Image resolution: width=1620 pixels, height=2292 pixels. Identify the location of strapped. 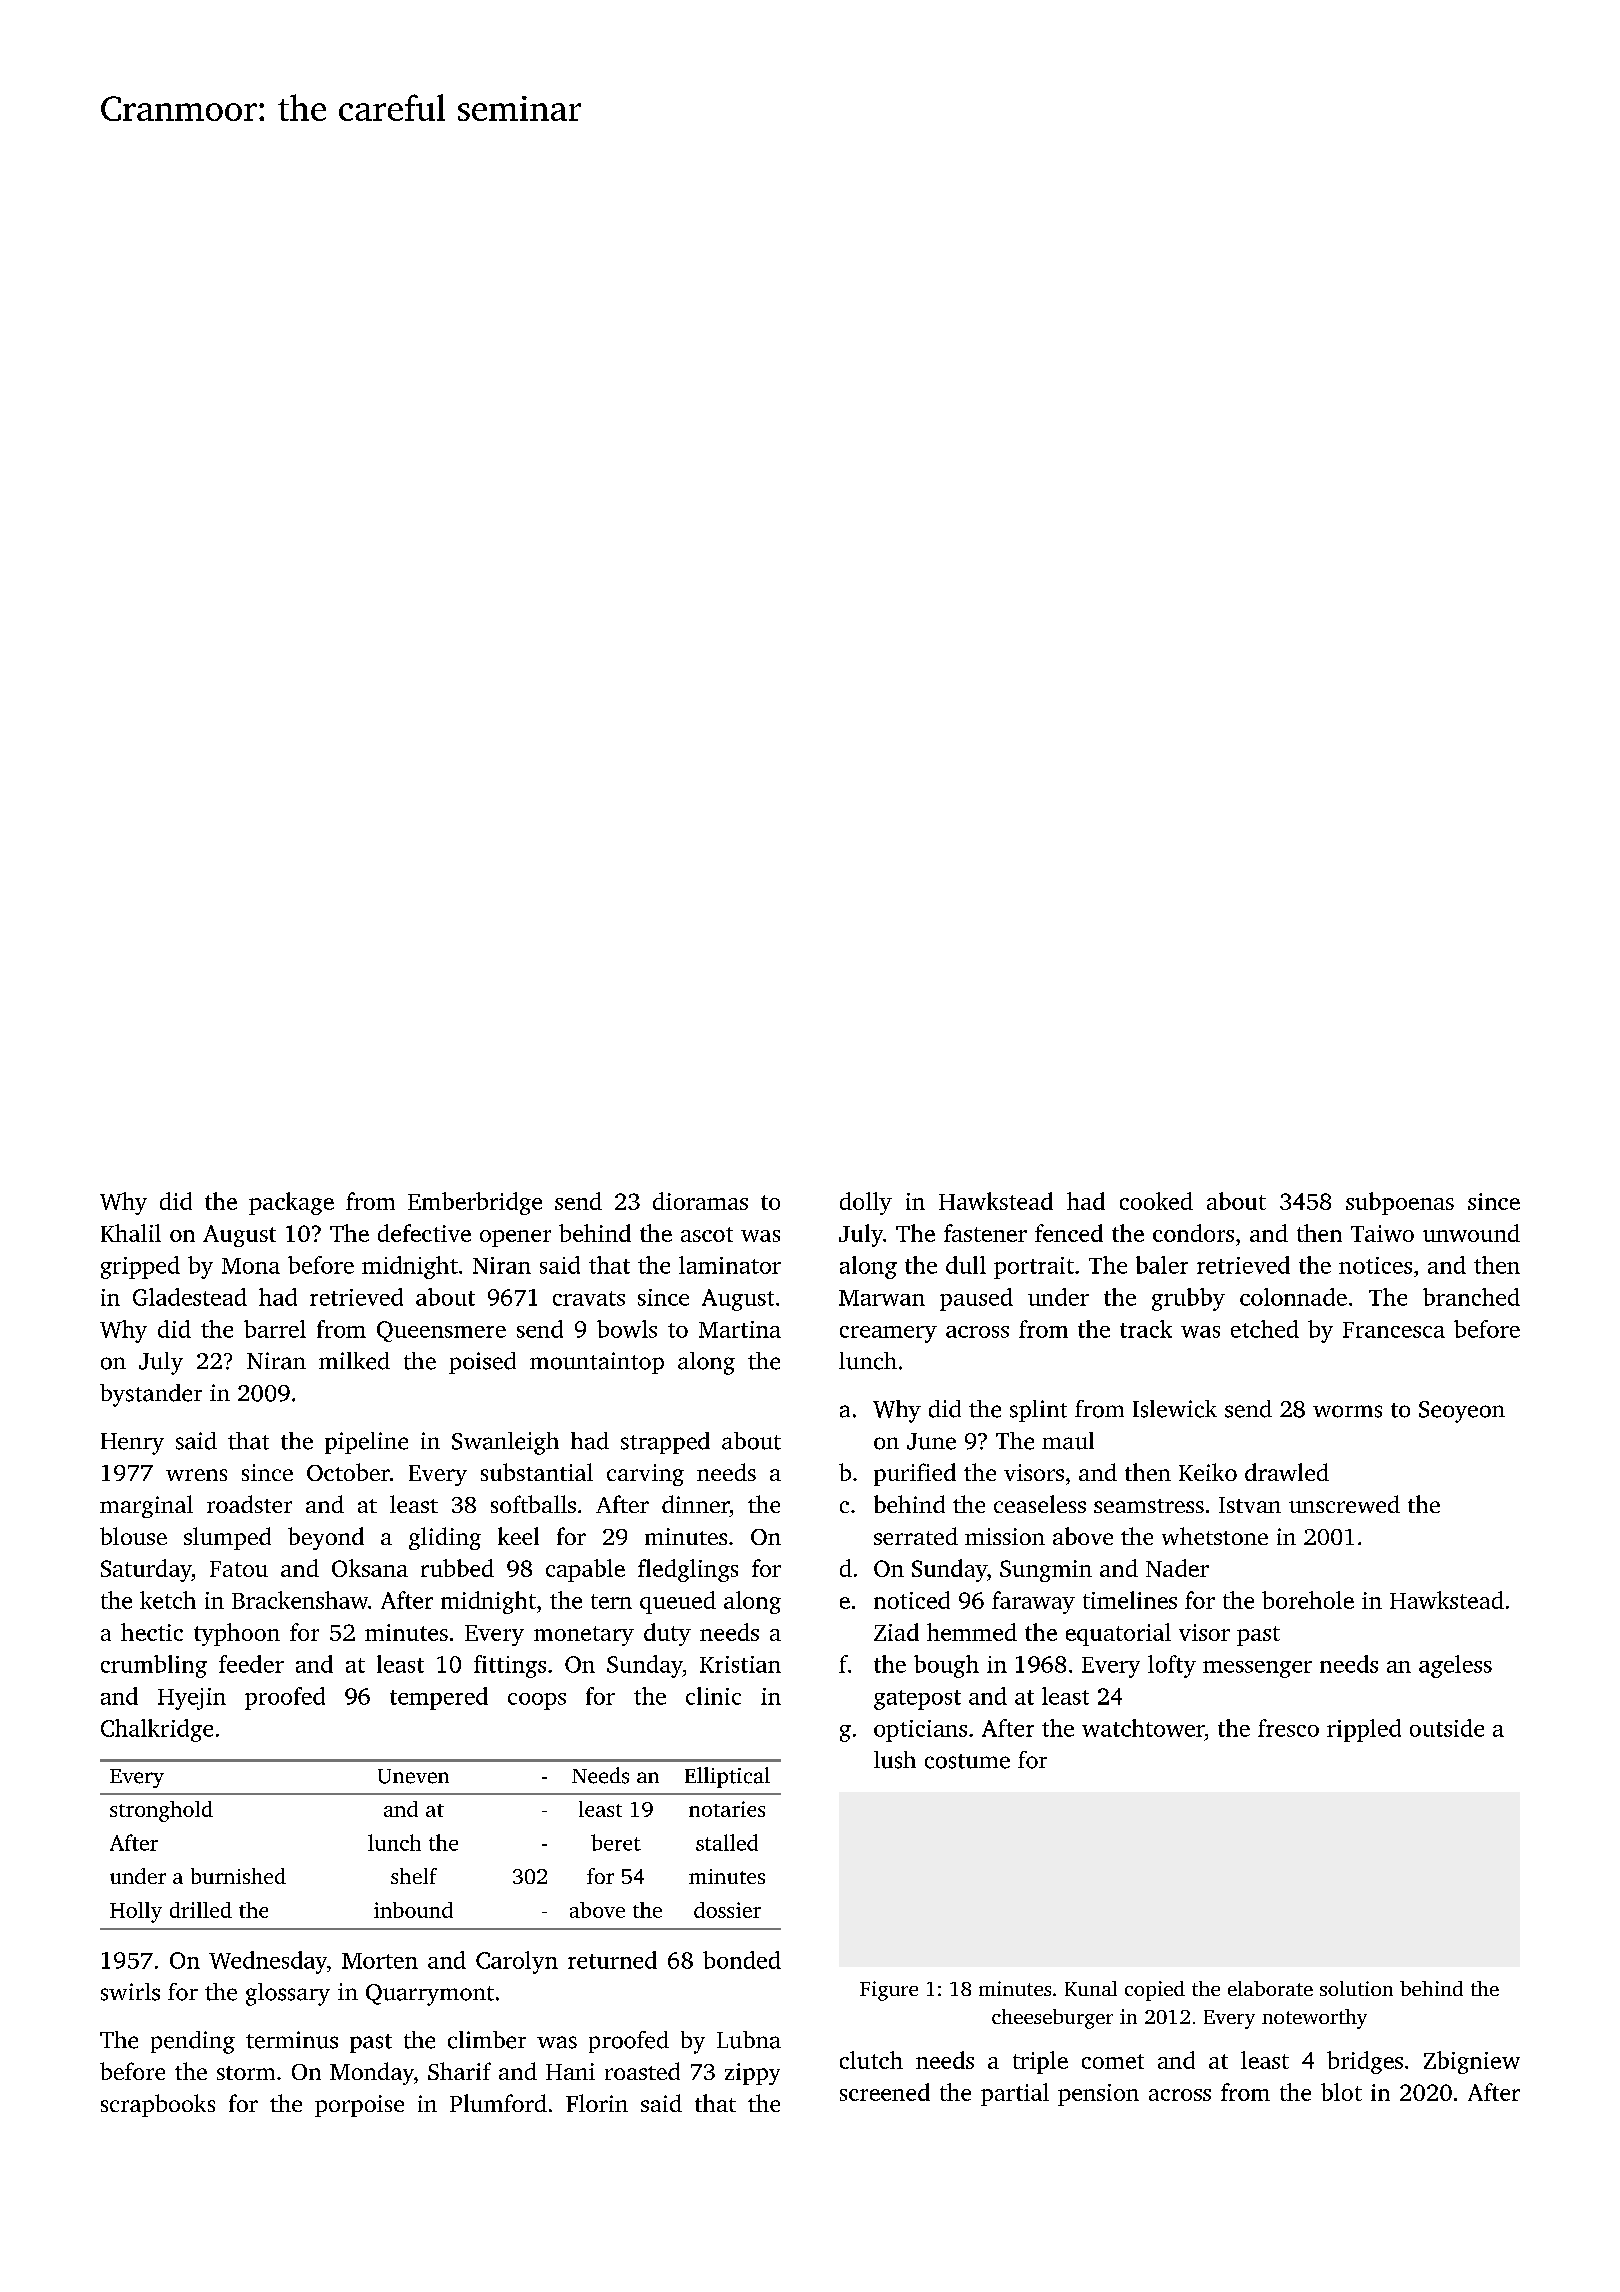
(665, 1443).
